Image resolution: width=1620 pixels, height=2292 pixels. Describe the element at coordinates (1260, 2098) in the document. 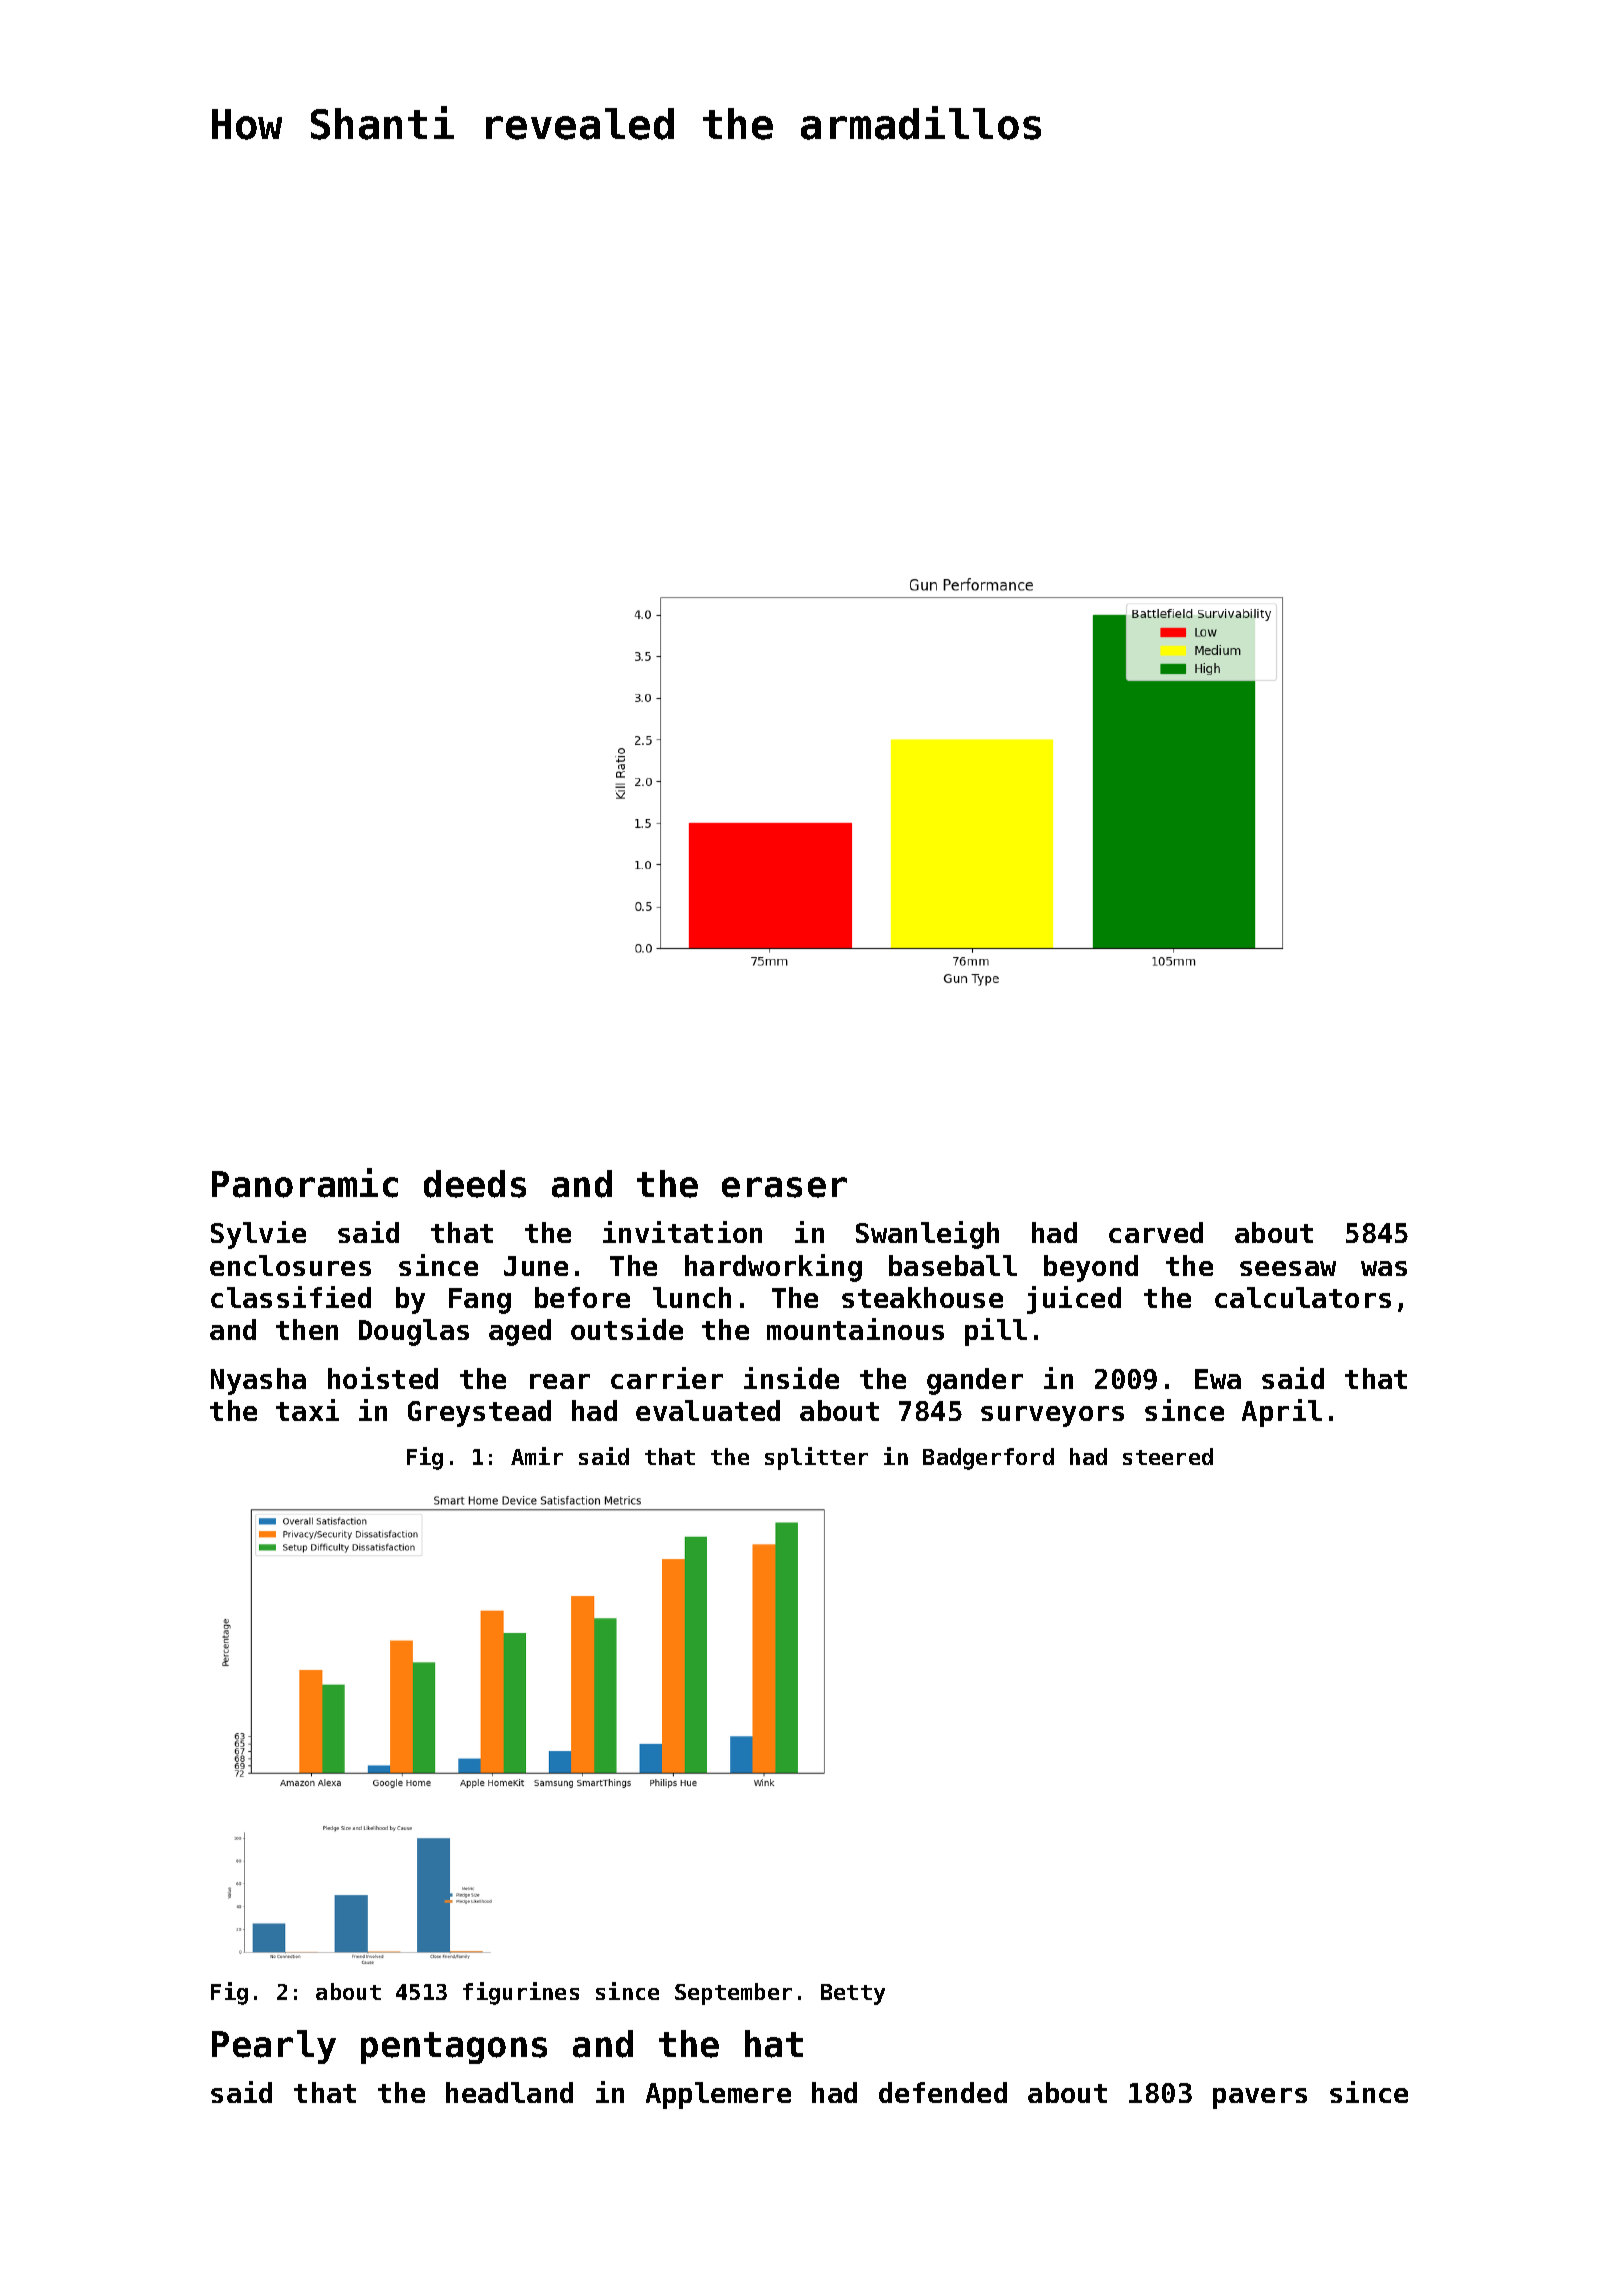

I see `pavers` at that location.
